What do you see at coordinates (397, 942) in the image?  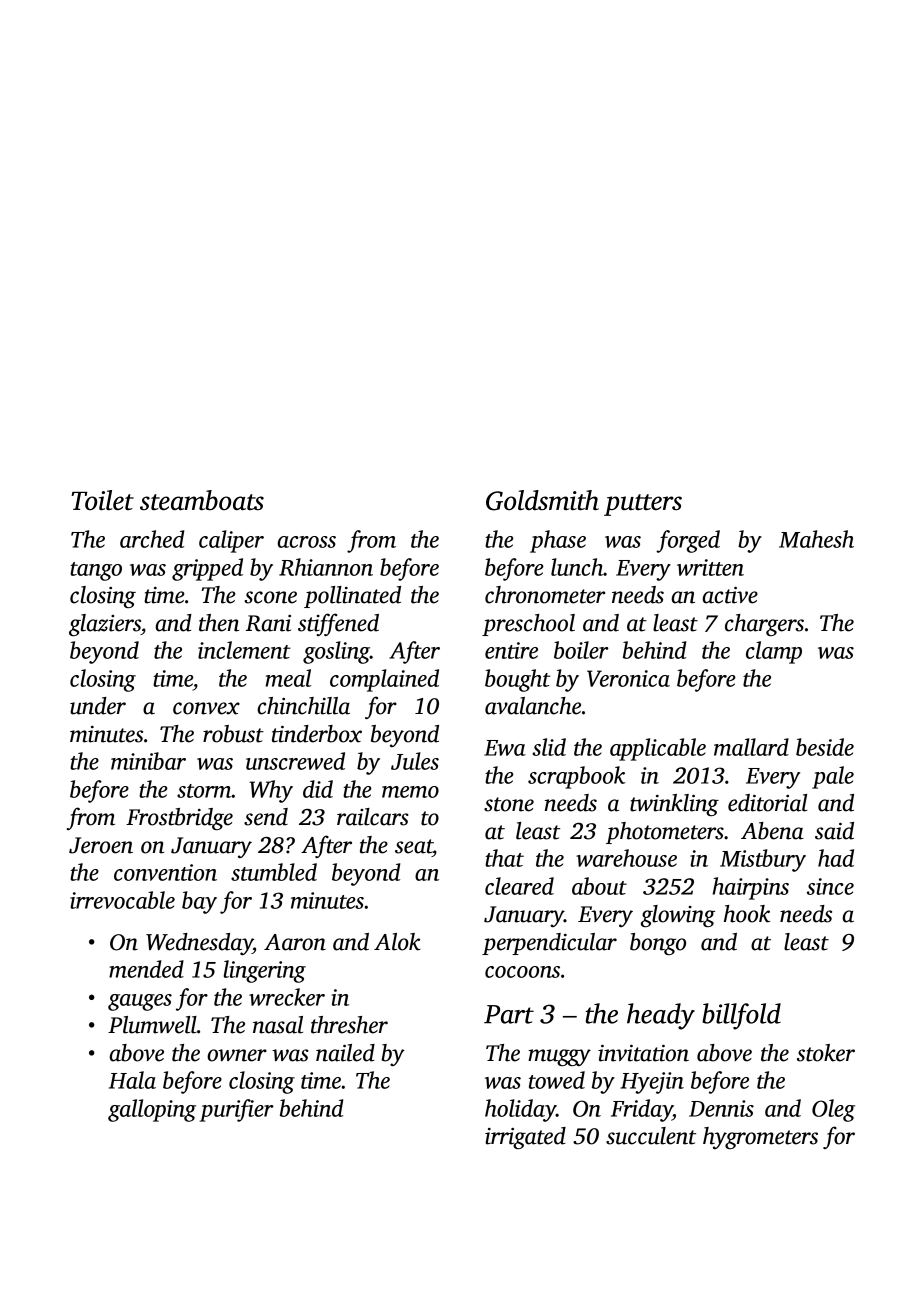 I see `Alok` at bounding box center [397, 942].
